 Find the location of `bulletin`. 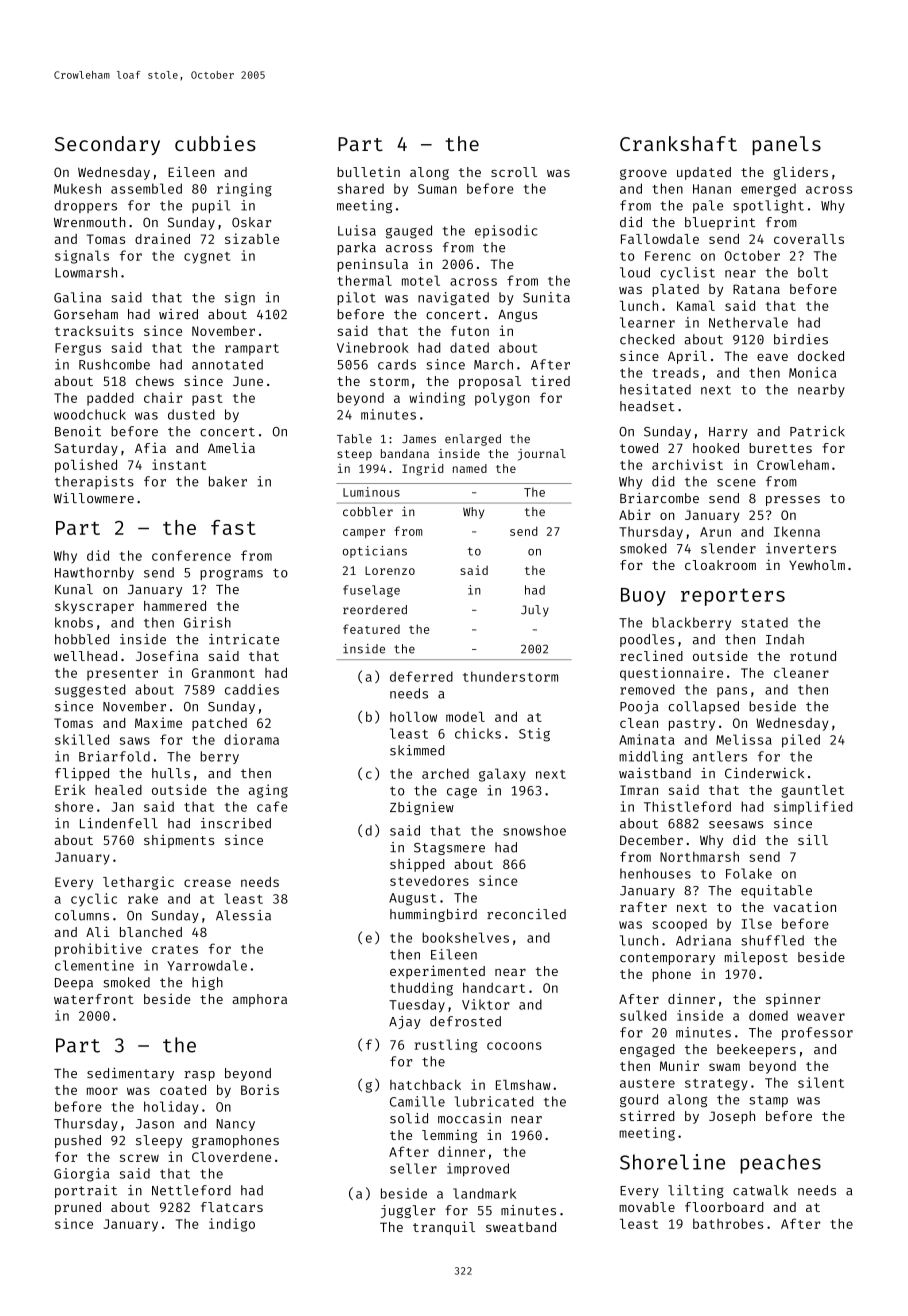

bulletin is located at coordinates (368, 171).
